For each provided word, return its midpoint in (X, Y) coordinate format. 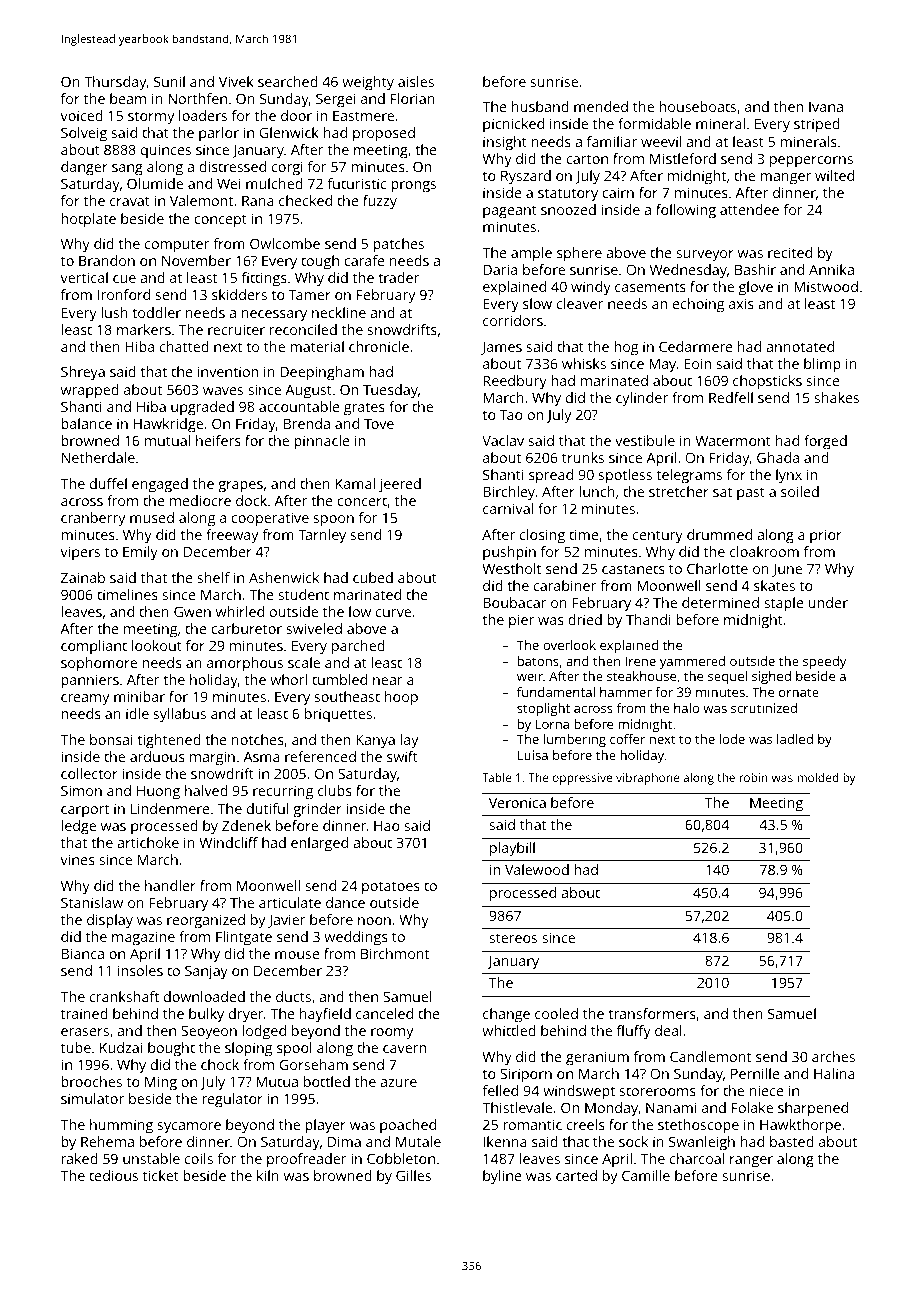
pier (521, 621)
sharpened (813, 1109)
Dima (344, 1141)
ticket (161, 1175)
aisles (416, 81)
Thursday (115, 83)
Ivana (826, 107)
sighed (771, 677)
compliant (94, 647)
